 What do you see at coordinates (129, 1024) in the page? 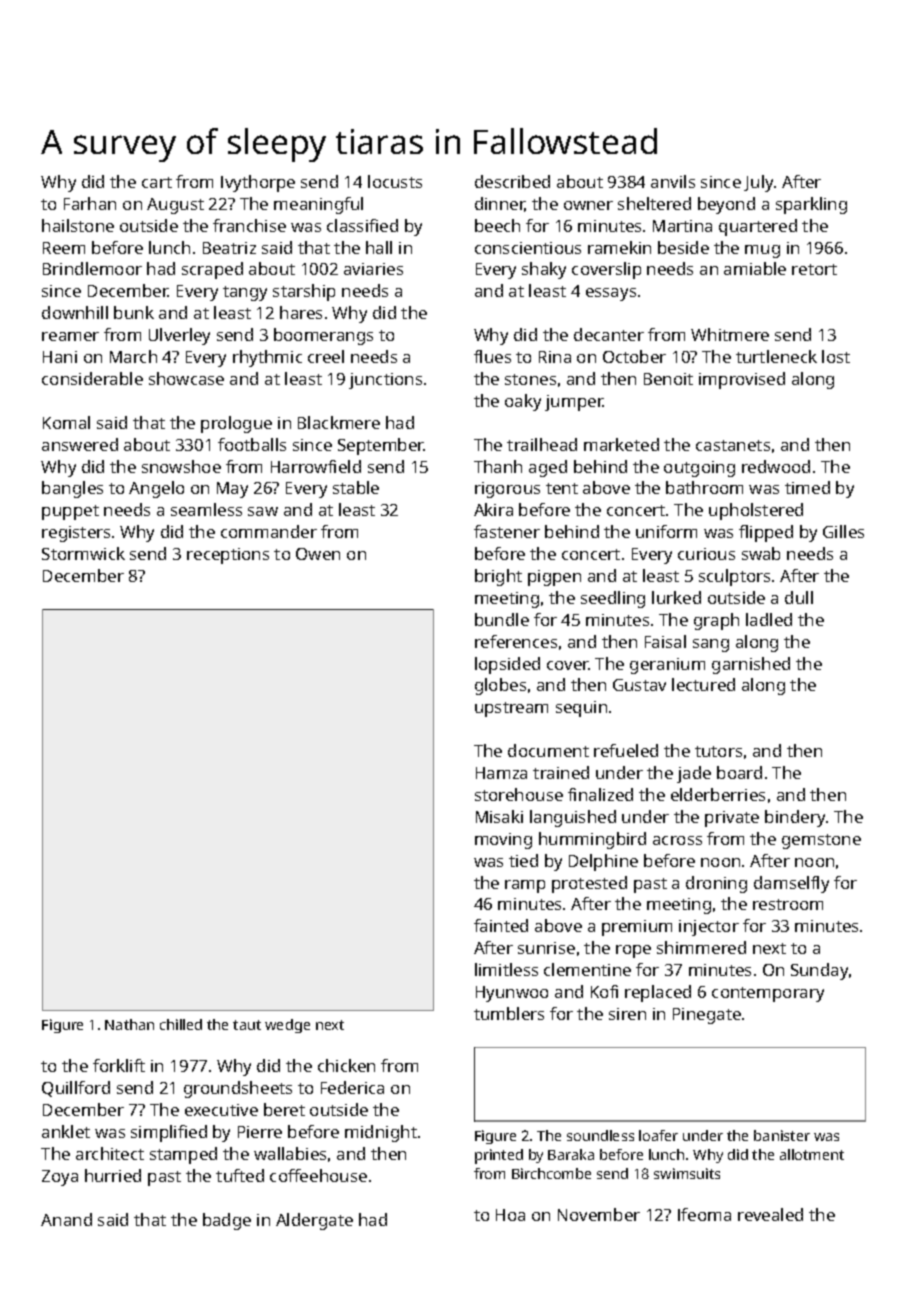
I see `Nathan` at bounding box center [129, 1024].
